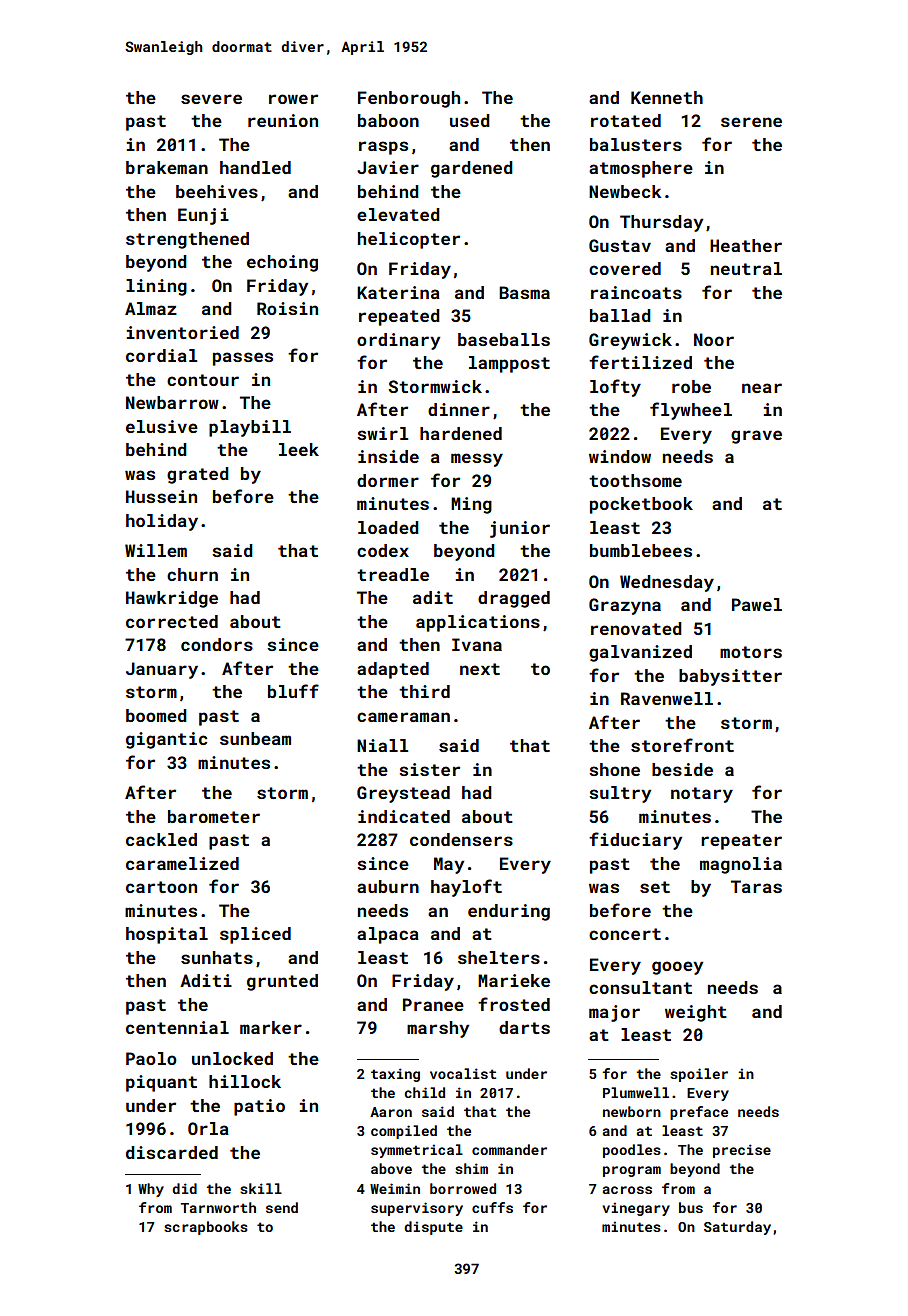 This screenshot has height=1316, width=908. What do you see at coordinates (282, 1207) in the screenshot?
I see `send` at bounding box center [282, 1207].
